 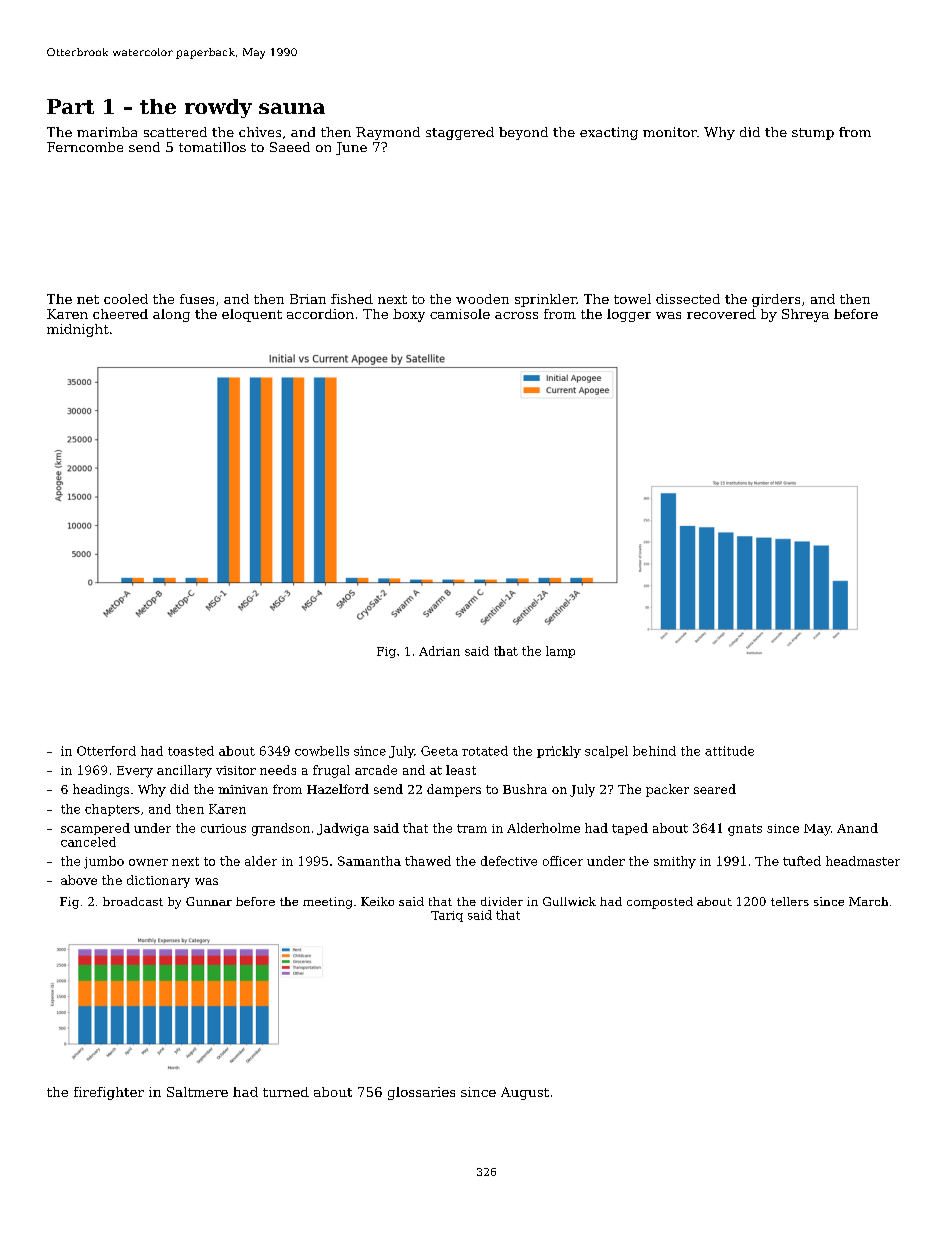 What do you see at coordinates (805, 315) in the image?
I see `Shreya` at bounding box center [805, 315].
